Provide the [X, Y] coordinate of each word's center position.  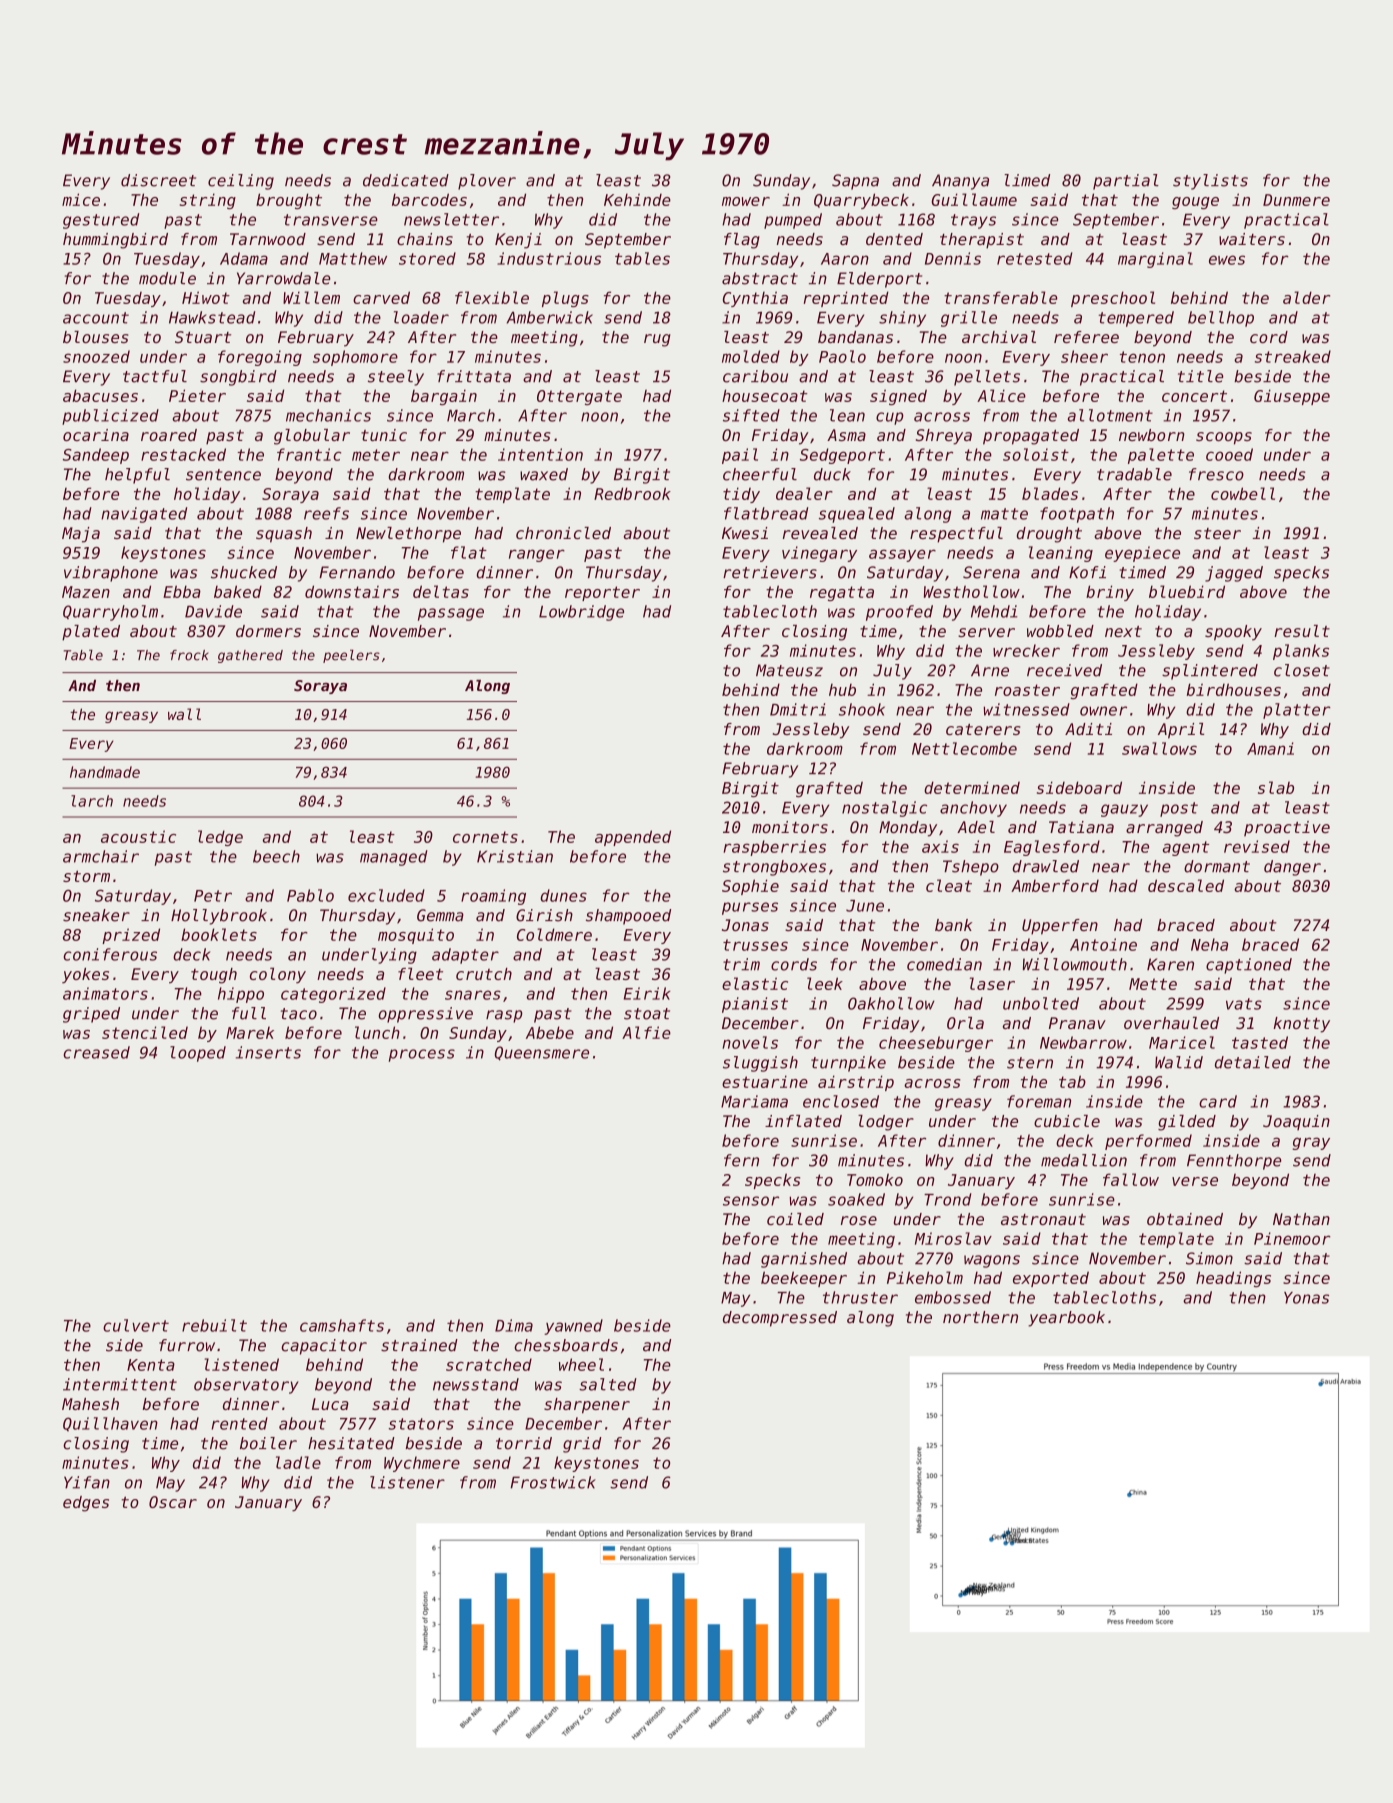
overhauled [1171, 1023]
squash [284, 535]
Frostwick [553, 1482]
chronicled [563, 533]
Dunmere [1296, 200]
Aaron [845, 259]
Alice [1001, 395]
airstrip [856, 1083]
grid [582, 1445]
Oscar [173, 1502]
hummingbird [115, 241]
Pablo [310, 895]
